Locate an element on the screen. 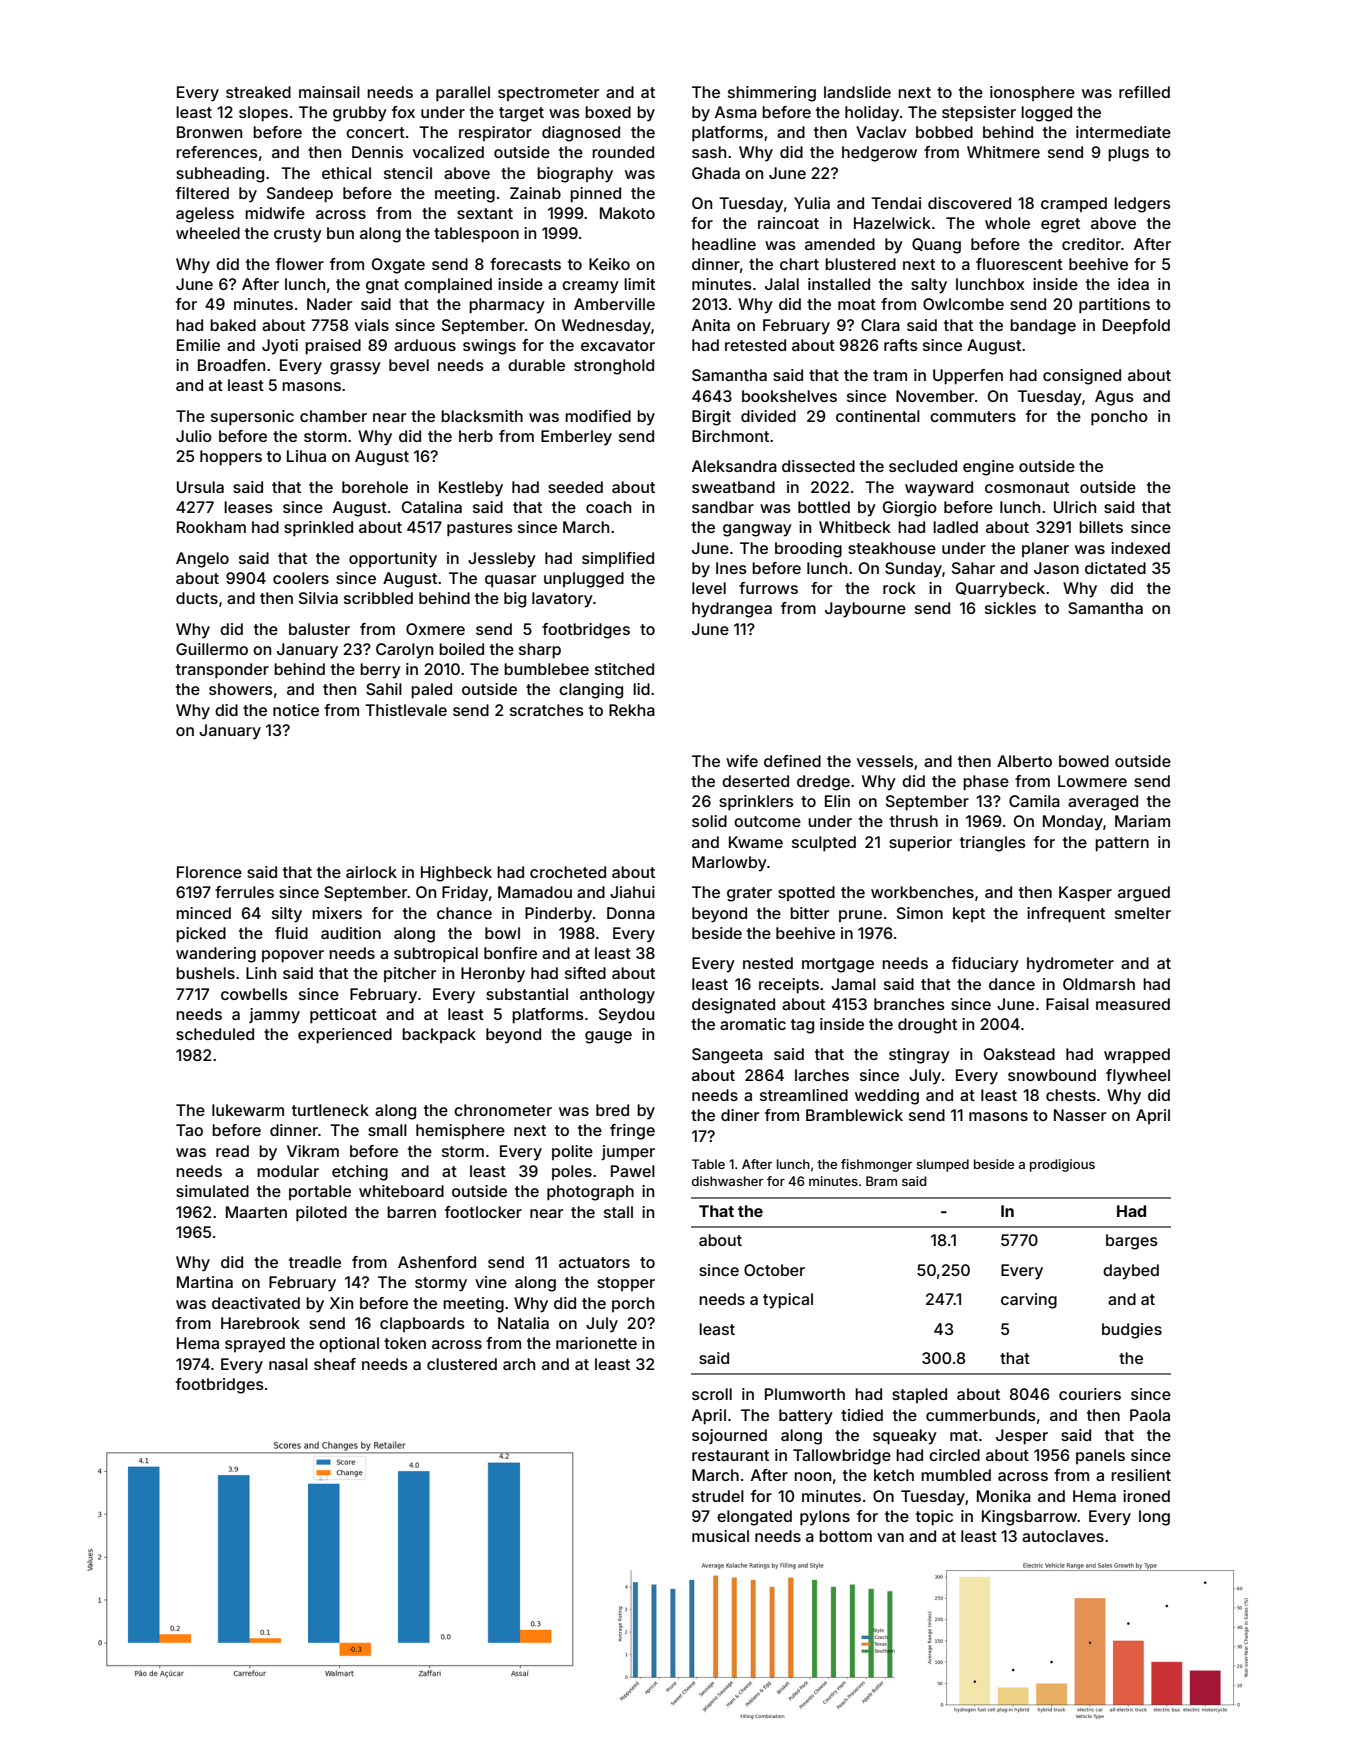 The width and height of the screenshot is (1347, 1743). shimmering is located at coordinates (772, 94).
